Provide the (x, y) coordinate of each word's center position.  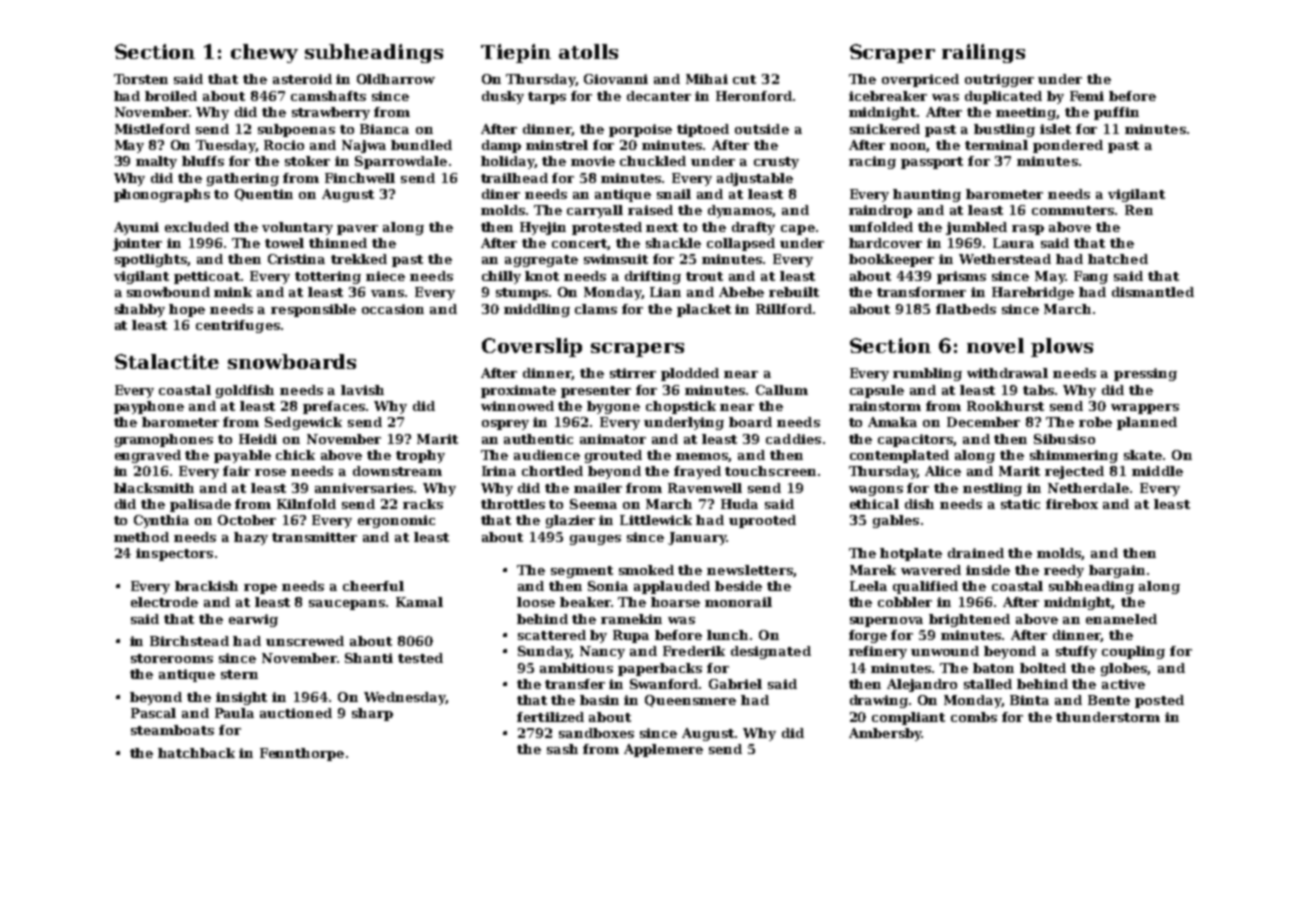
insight (241, 698)
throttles (513, 504)
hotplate (911, 554)
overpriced (920, 80)
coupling (1133, 652)
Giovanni (616, 79)
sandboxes (596, 733)
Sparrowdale (401, 162)
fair (236, 471)
